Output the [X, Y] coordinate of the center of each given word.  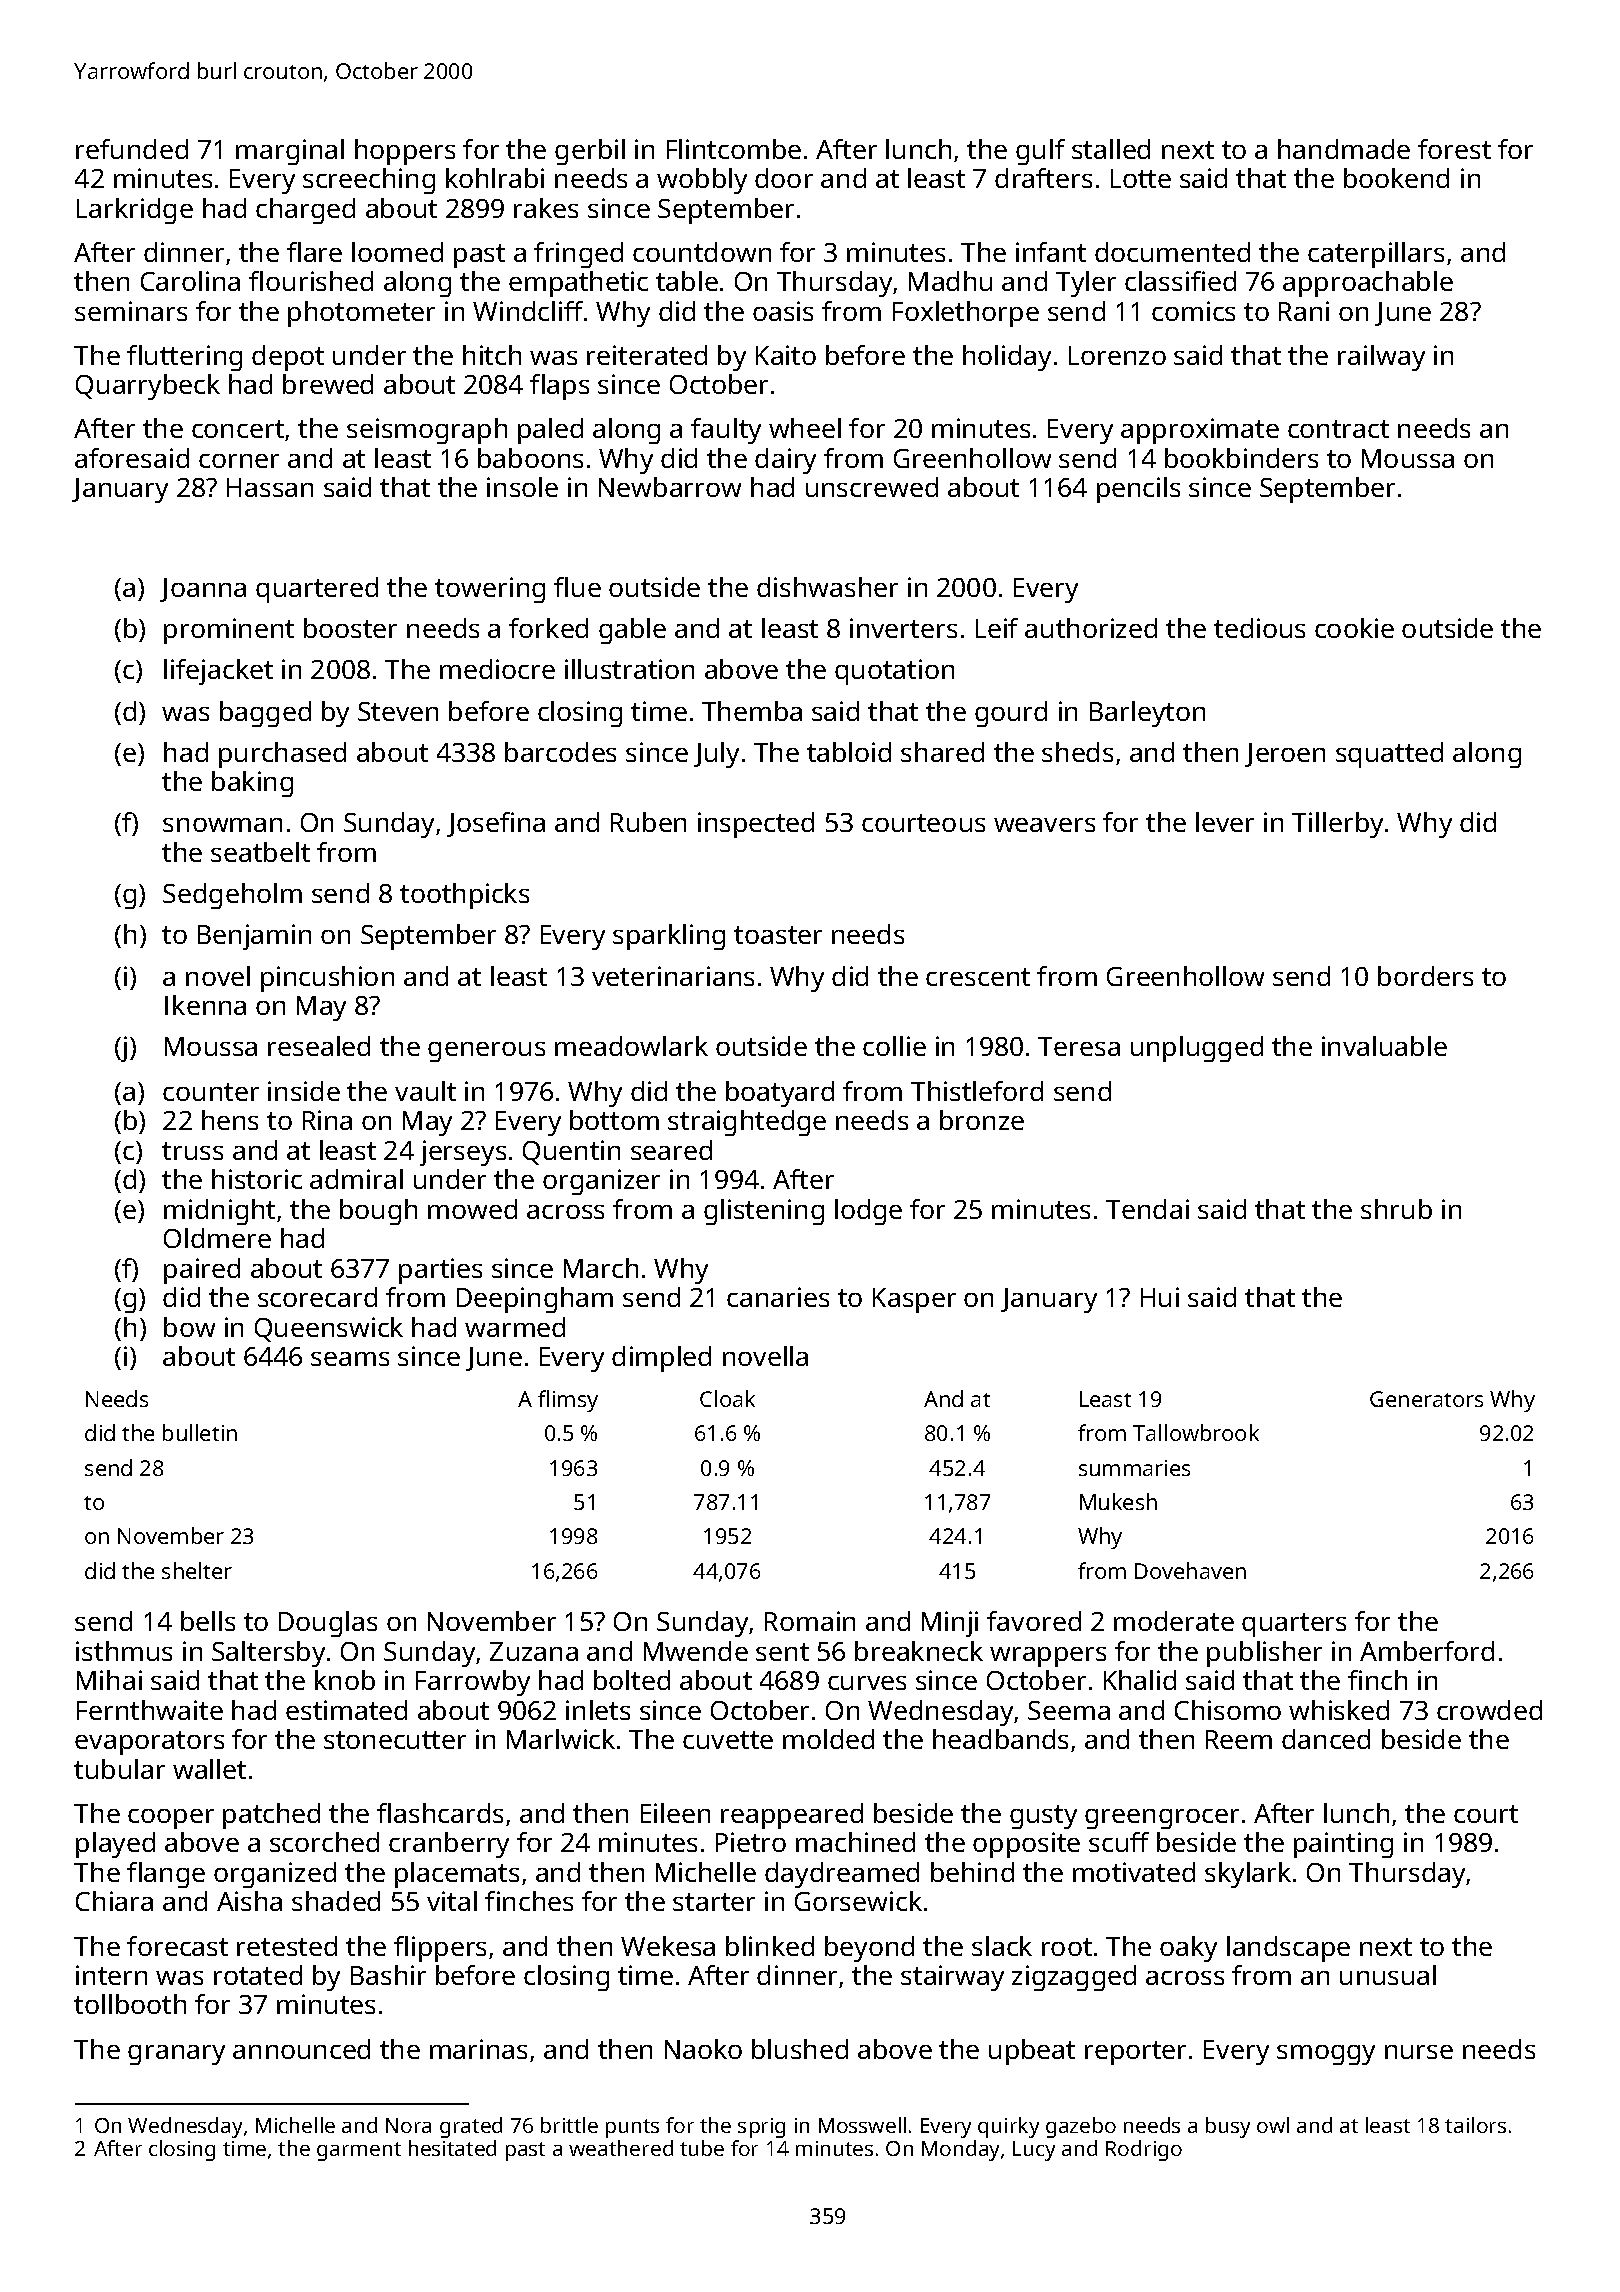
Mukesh [1118, 1501]
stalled [1111, 149]
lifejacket [218, 672]
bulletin [200, 1432]
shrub [1396, 1209]
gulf [1040, 152]
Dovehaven [1190, 1570]
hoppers [405, 152]
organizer [601, 1182]
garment [359, 2151]
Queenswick [329, 1329]
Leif [997, 628]
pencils [1138, 490]
